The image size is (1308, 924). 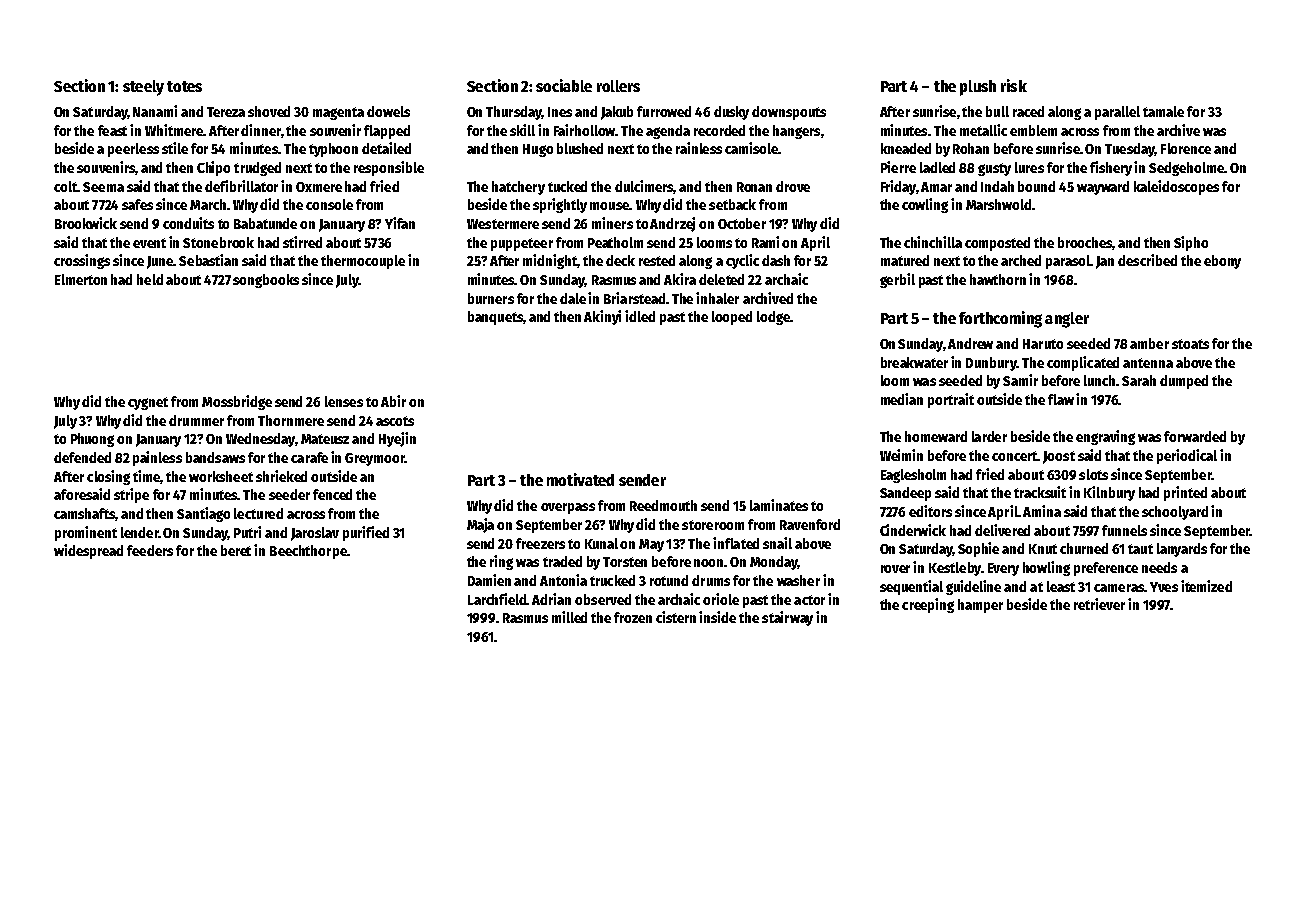 I want to click on Weimin, so click(x=901, y=455).
